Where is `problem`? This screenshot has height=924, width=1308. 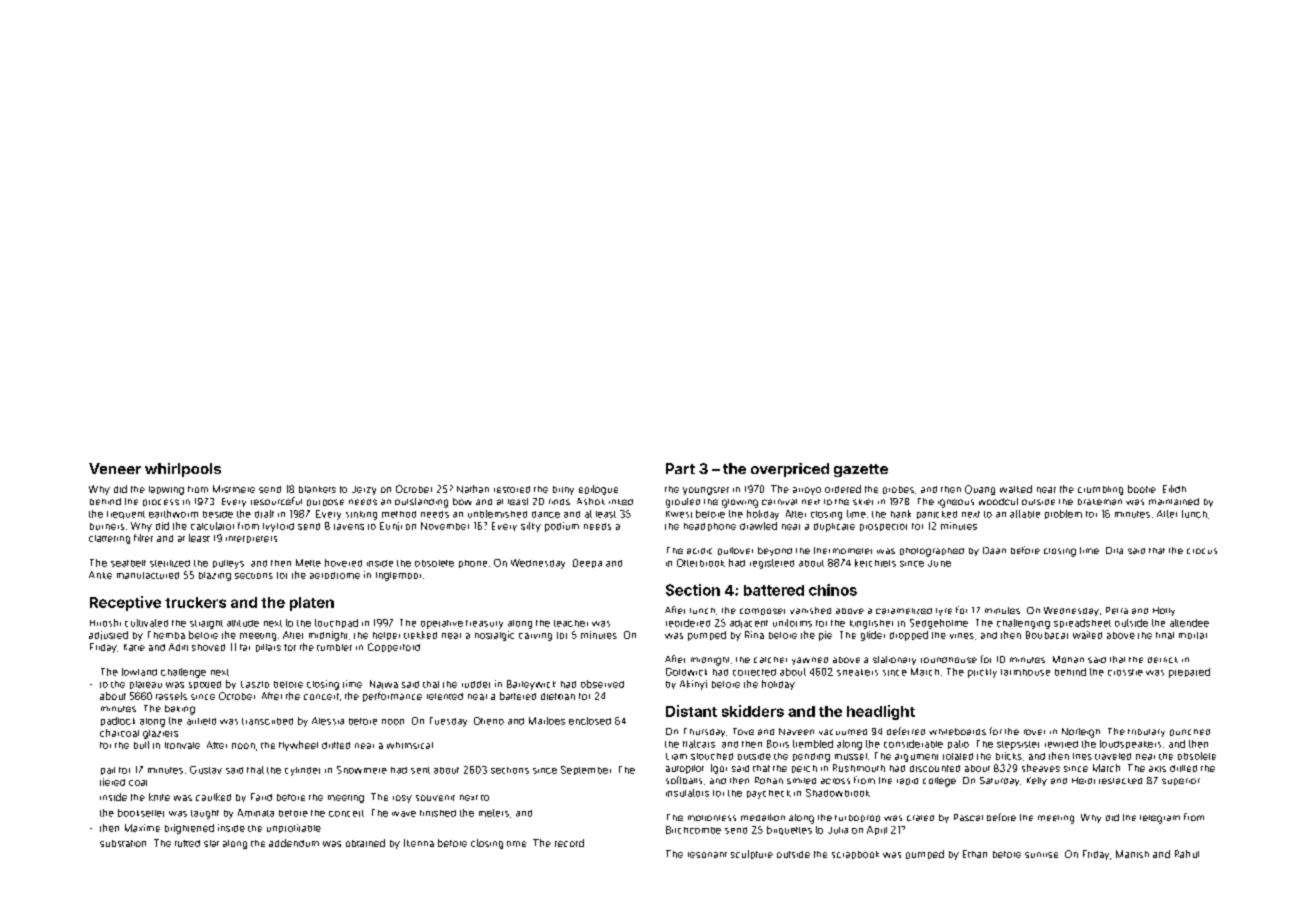
problem is located at coordinates (1063, 514).
